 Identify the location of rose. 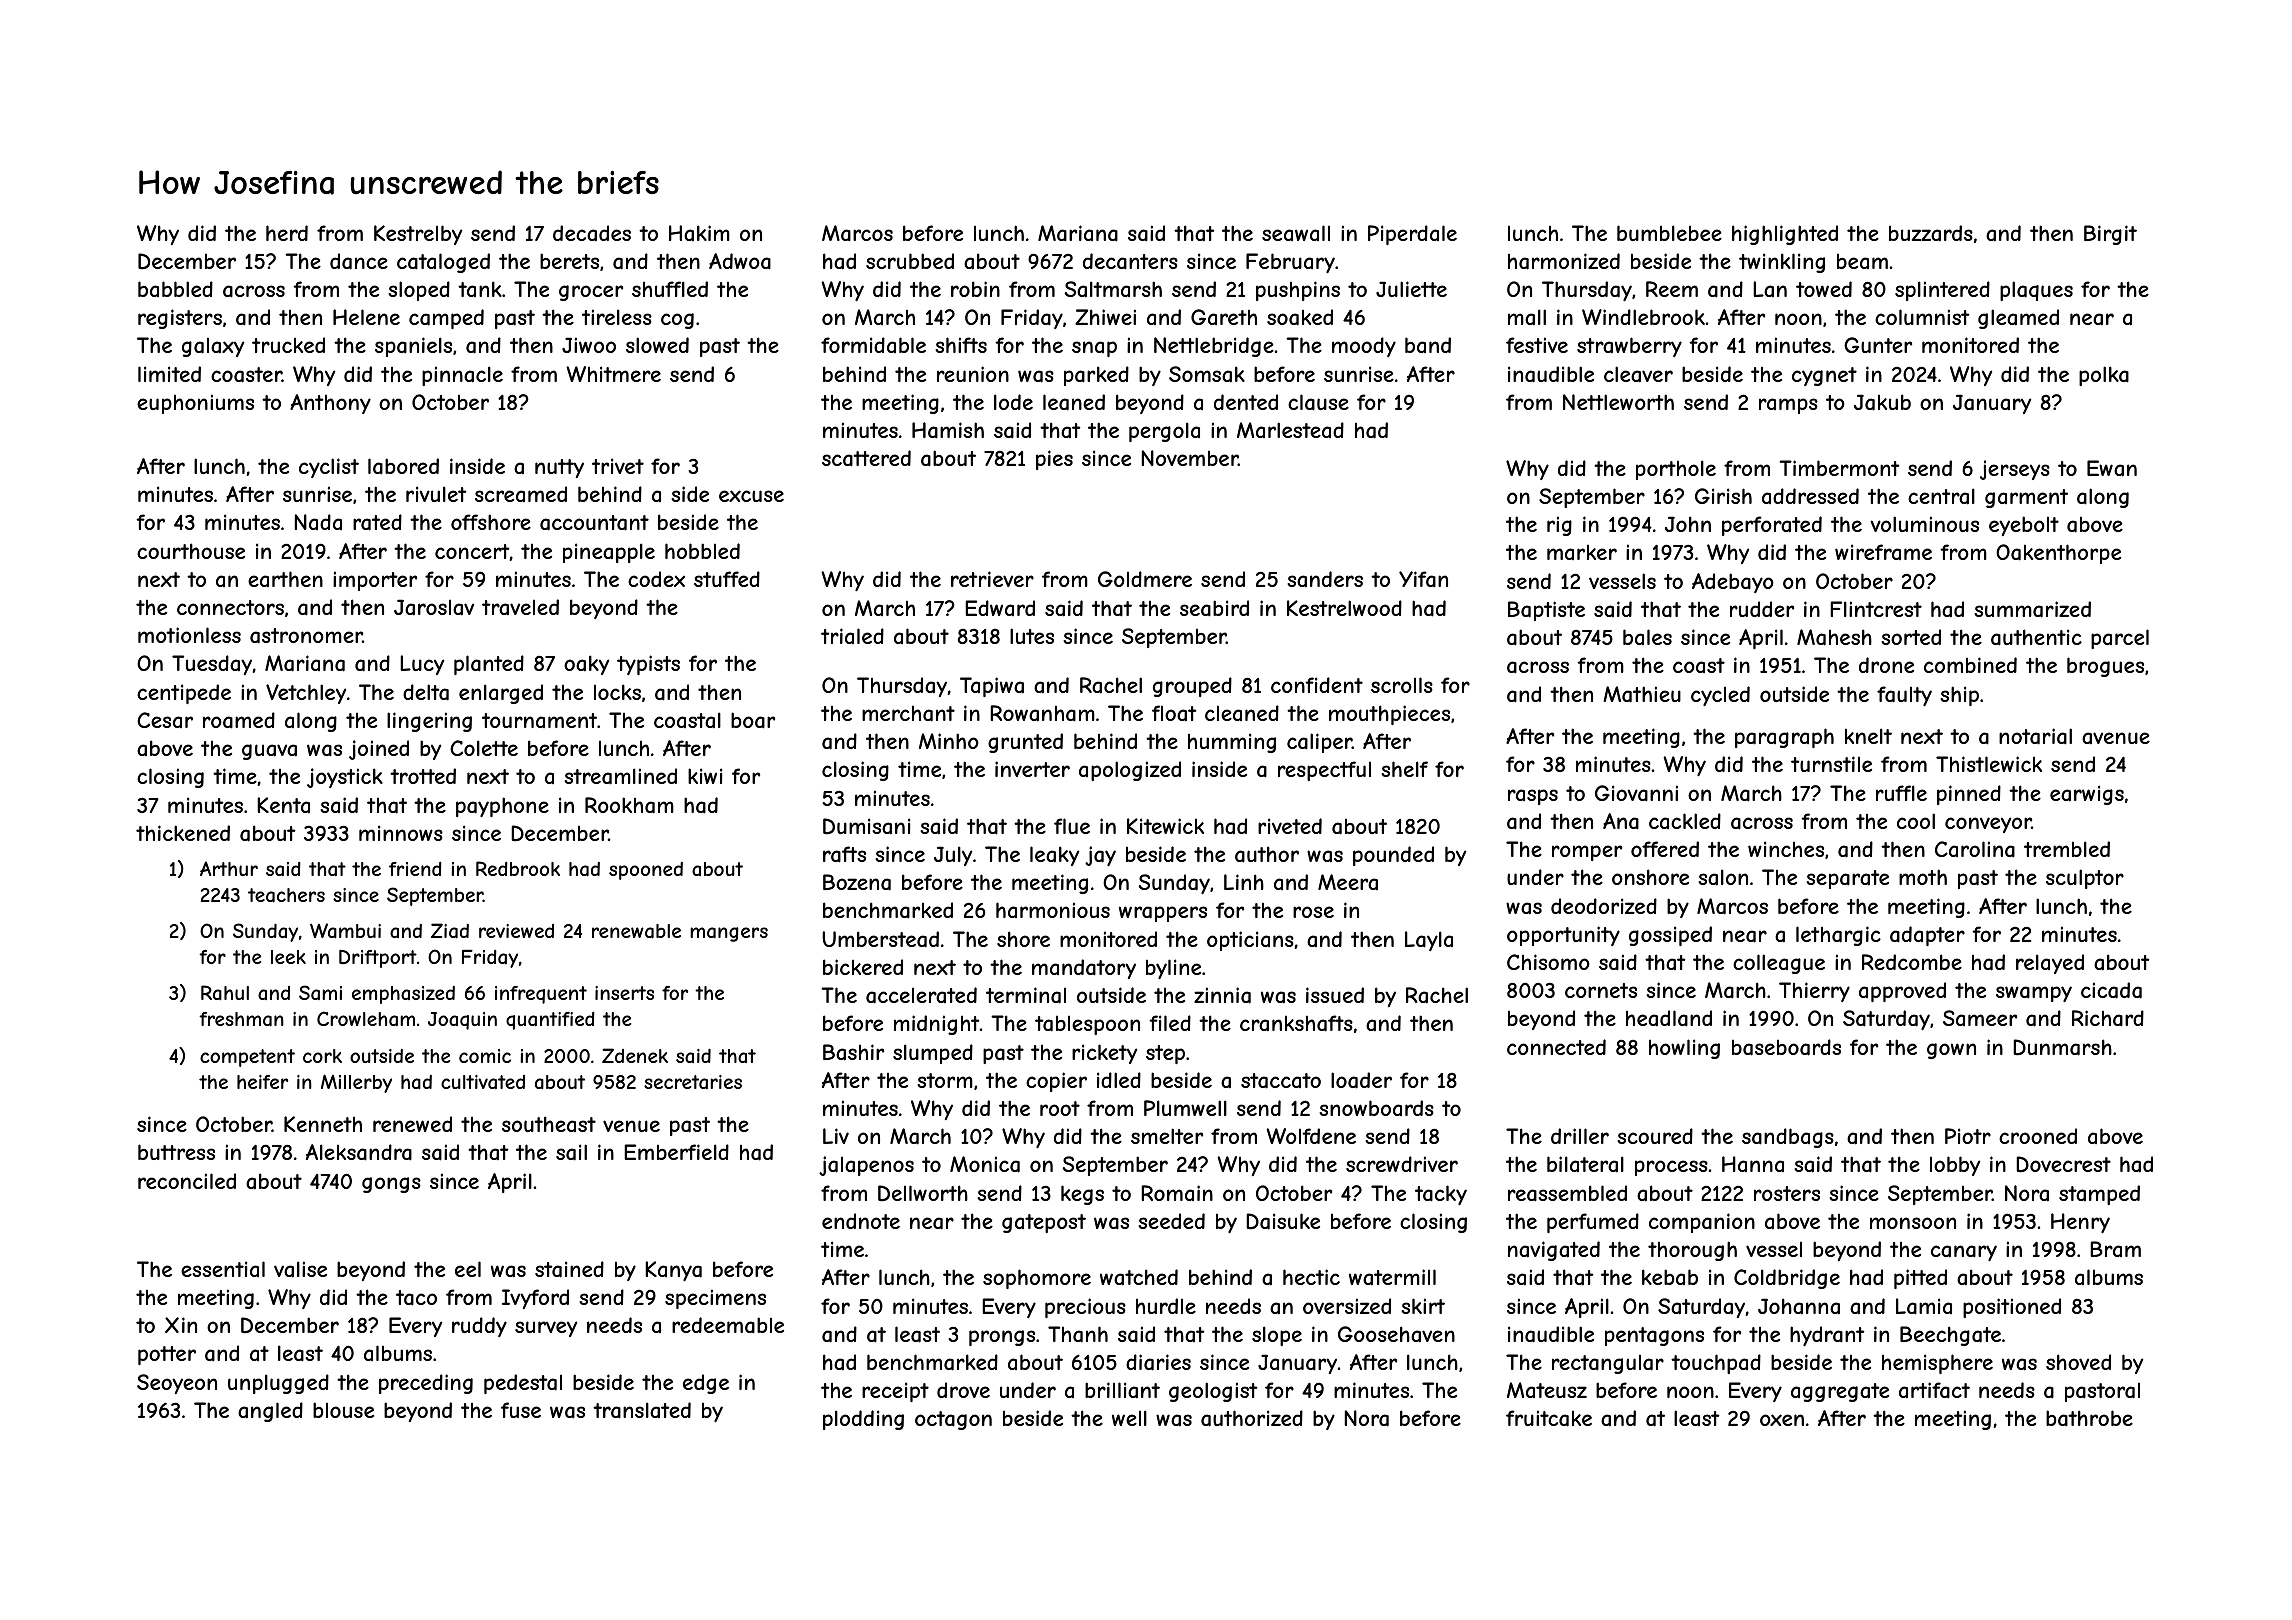
(1313, 912).
